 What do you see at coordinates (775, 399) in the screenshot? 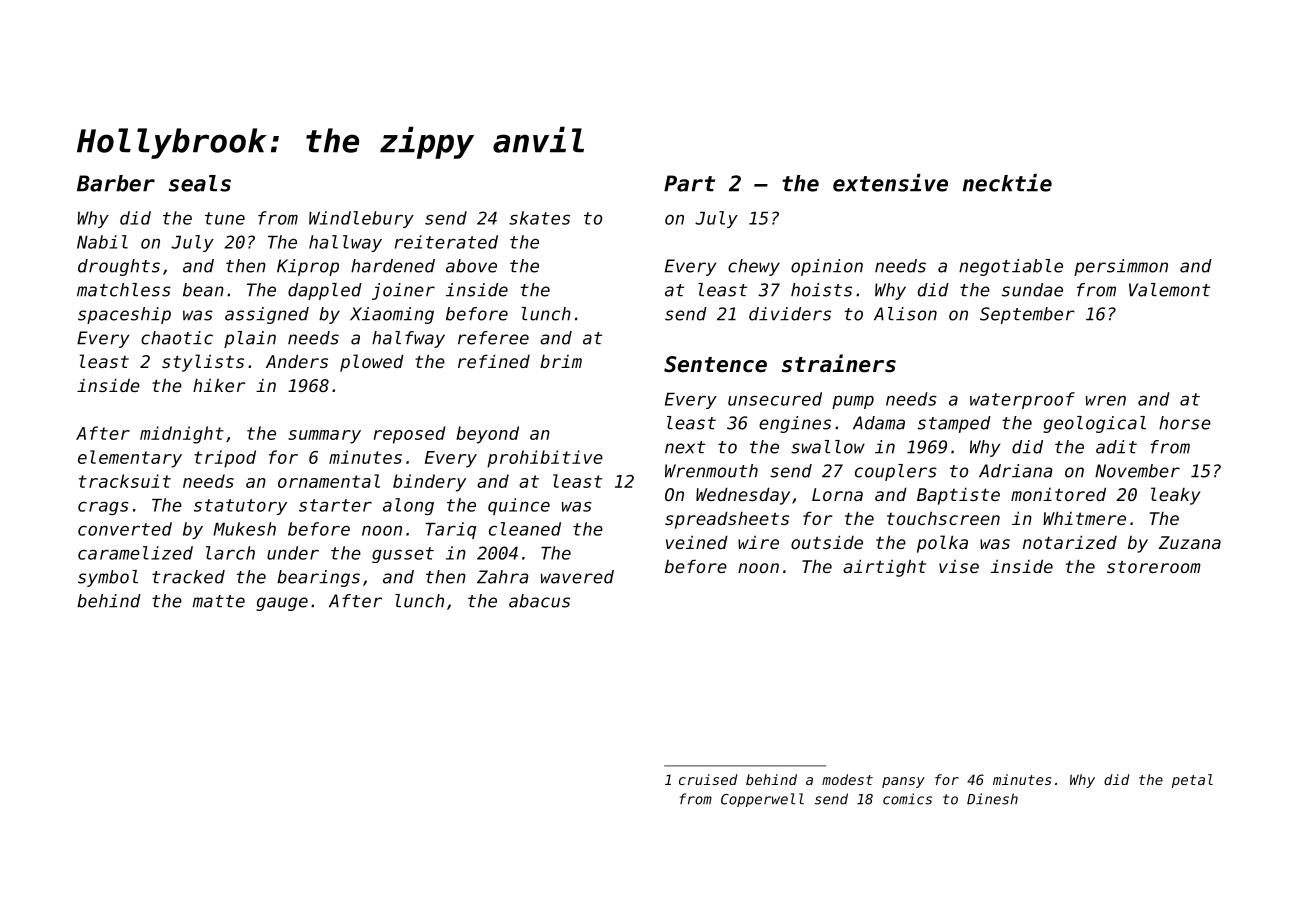
I see `unsecured` at bounding box center [775, 399].
